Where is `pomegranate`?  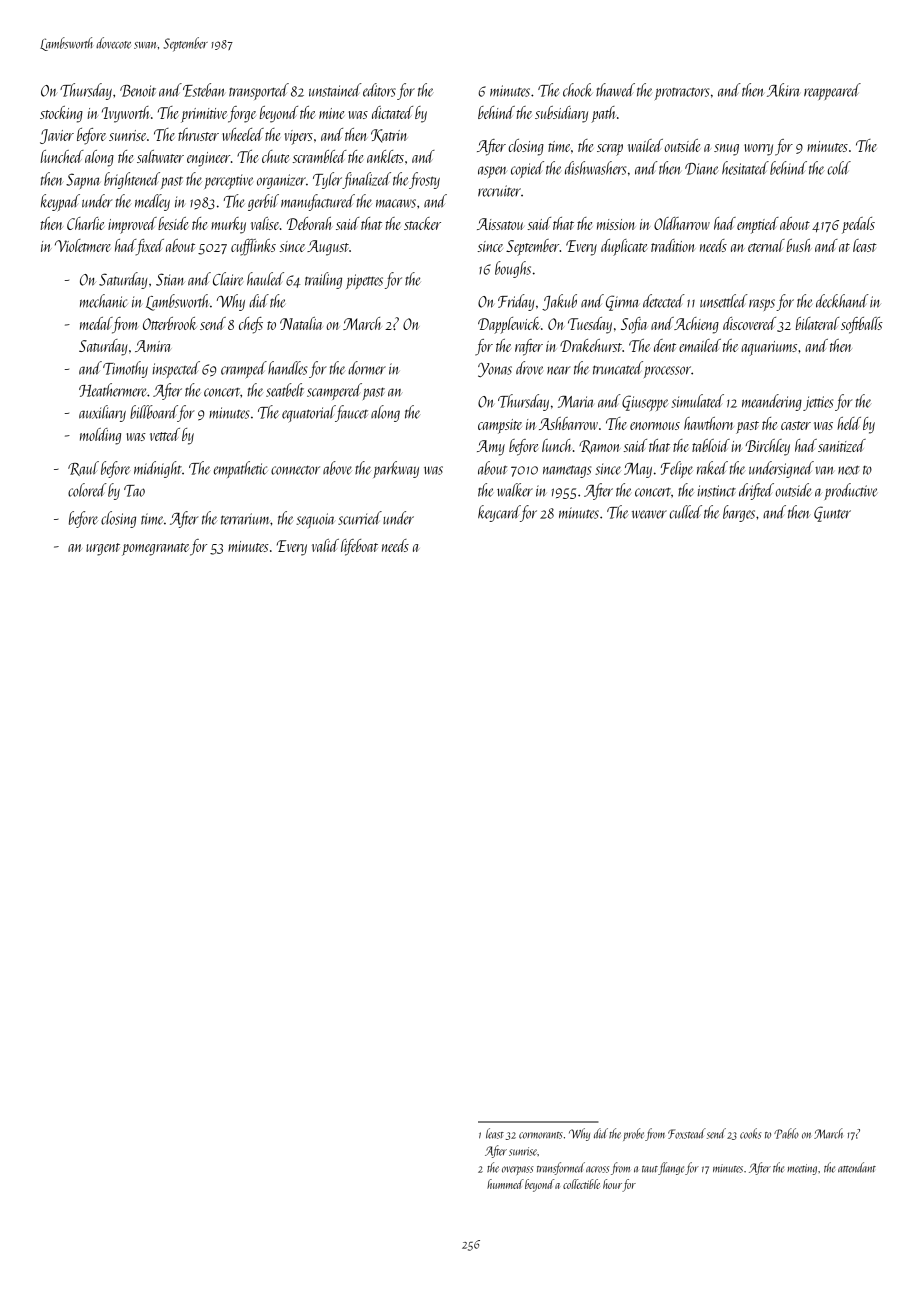
pomegranate is located at coordinates (155, 549).
